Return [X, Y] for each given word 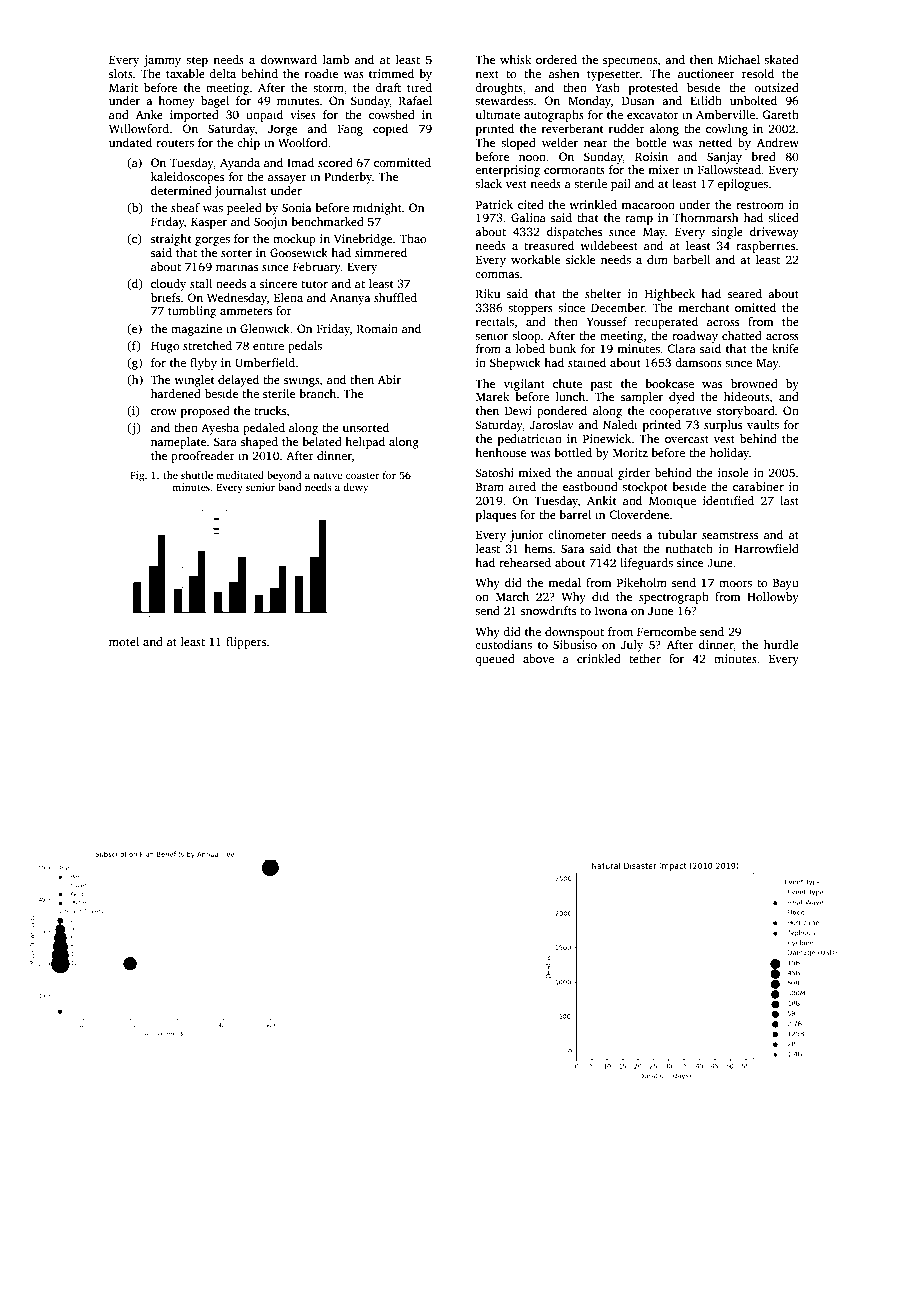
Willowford [139, 128]
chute [567, 383]
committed [402, 162]
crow [164, 412]
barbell [691, 259]
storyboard [746, 412]
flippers [246, 643]
